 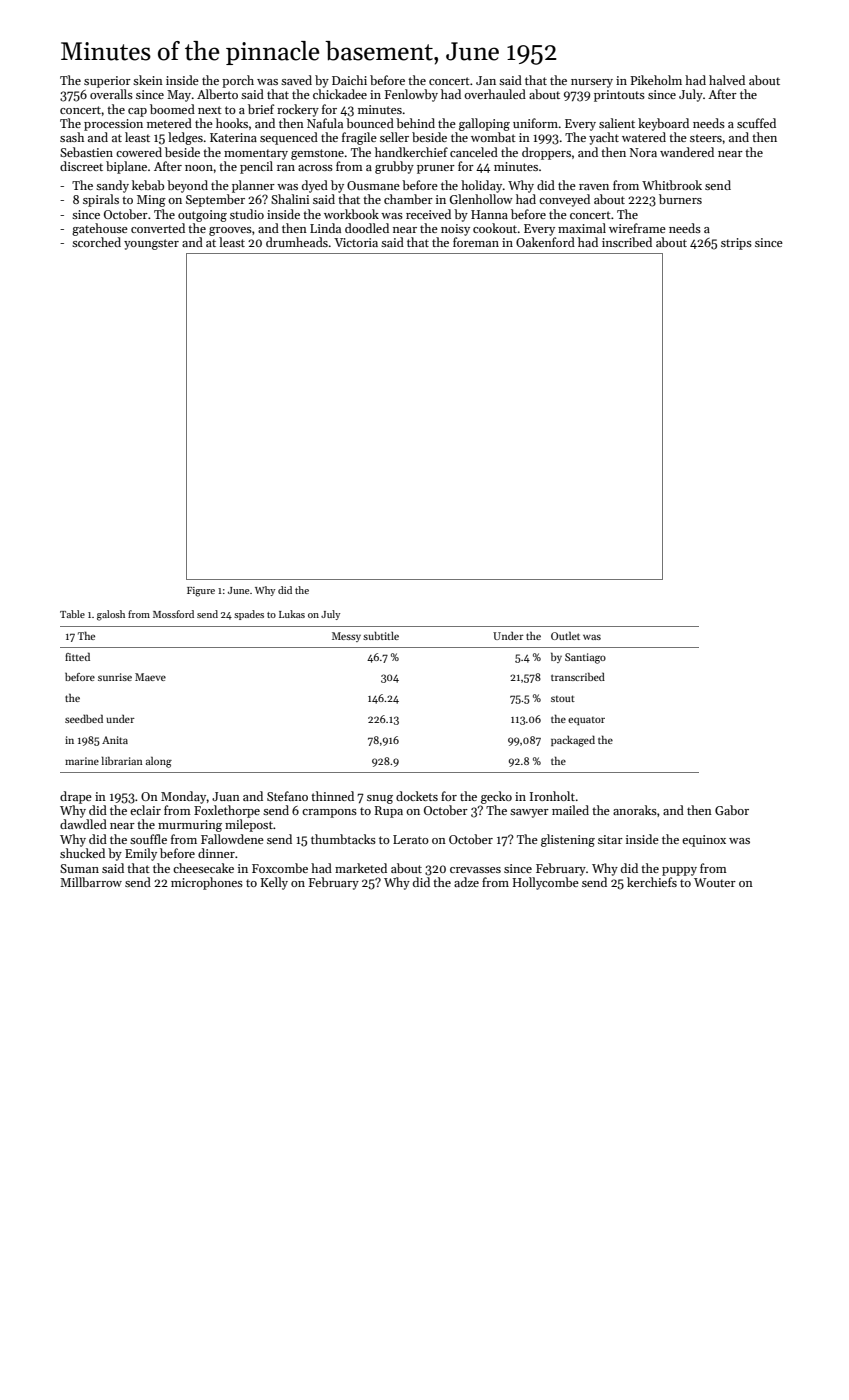 What do you see at coordinates (349, 80) in the image?
I see `Daichi` at bounding box center [349, 80].
